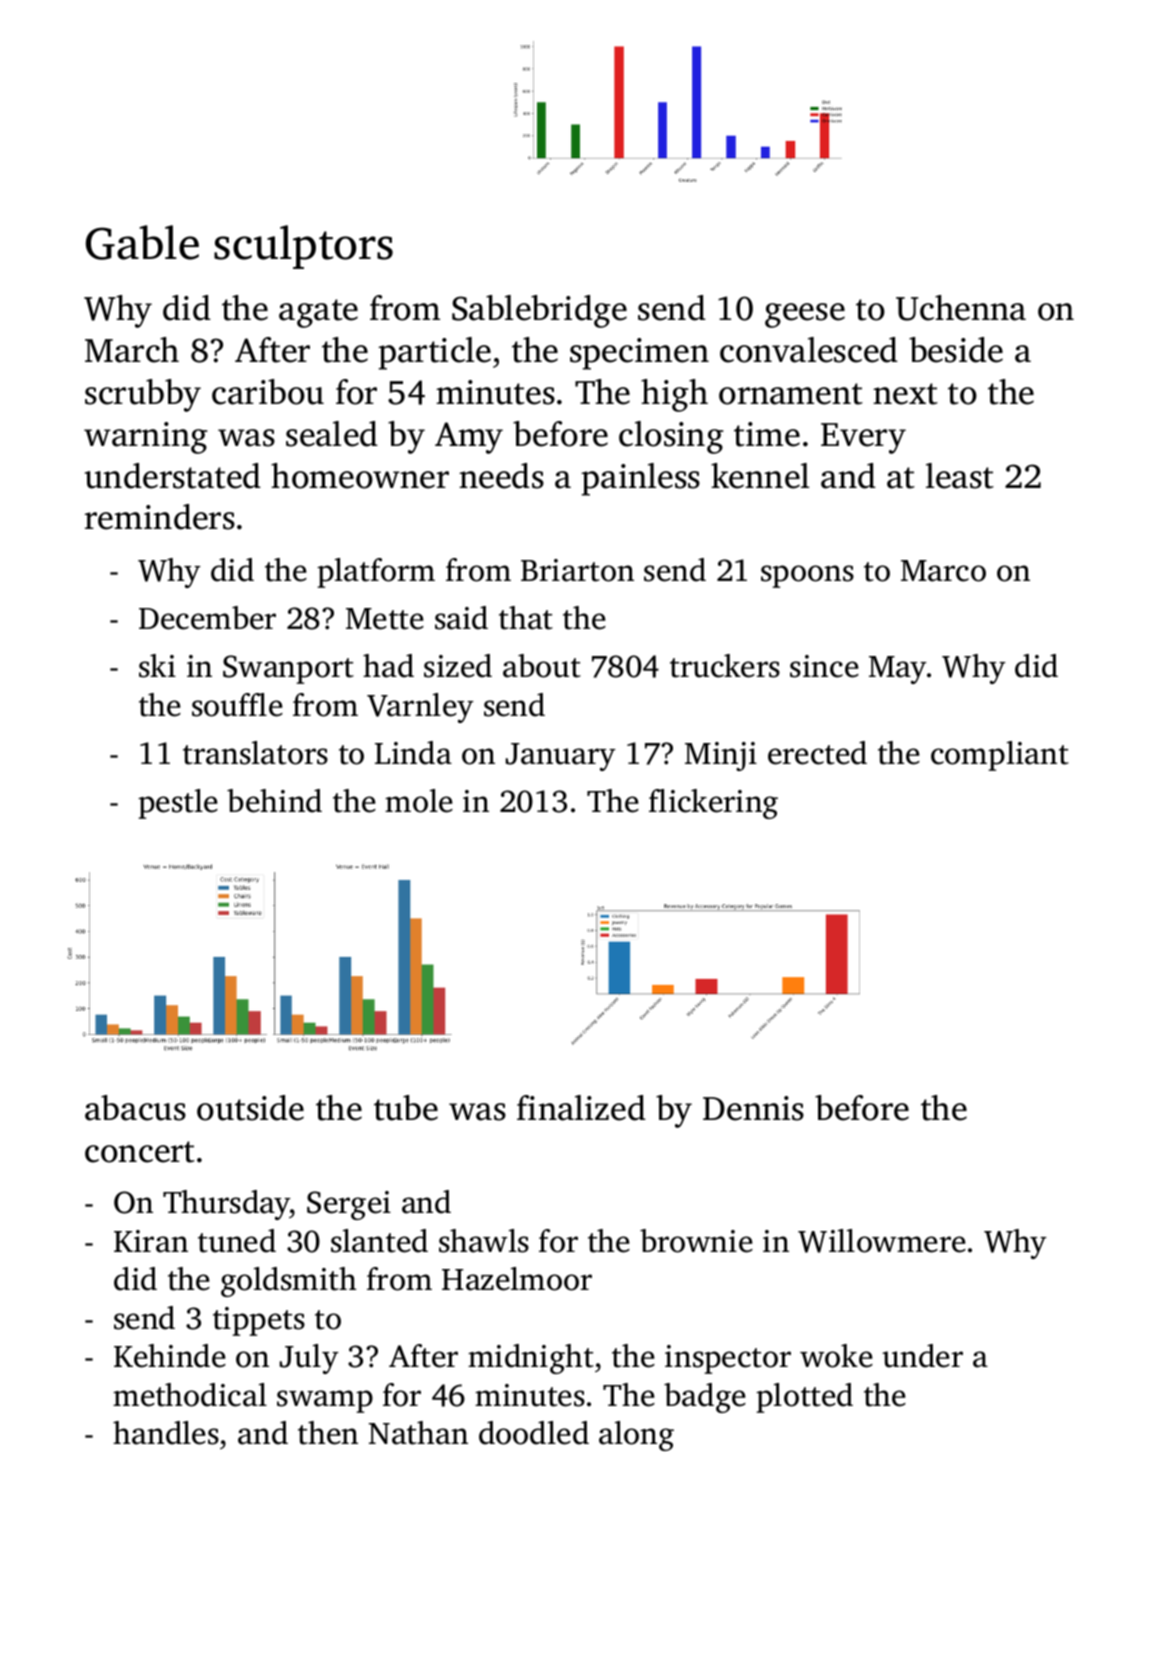 The image size is (1165, 1654). Describe the element at coordinates (166, 1433) in the page. I see `handles` at that location.
